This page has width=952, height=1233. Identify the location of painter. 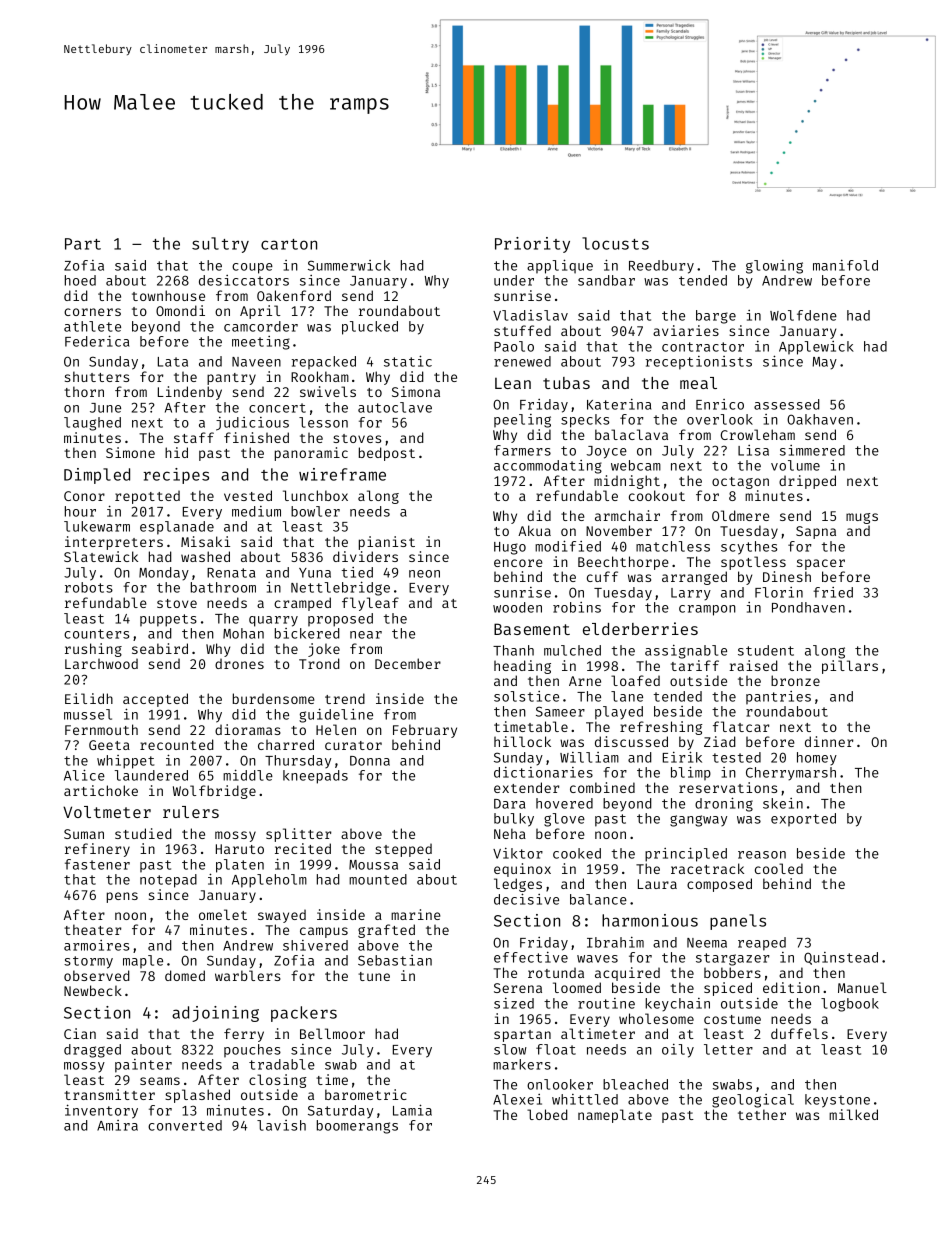
(143, 1066).
